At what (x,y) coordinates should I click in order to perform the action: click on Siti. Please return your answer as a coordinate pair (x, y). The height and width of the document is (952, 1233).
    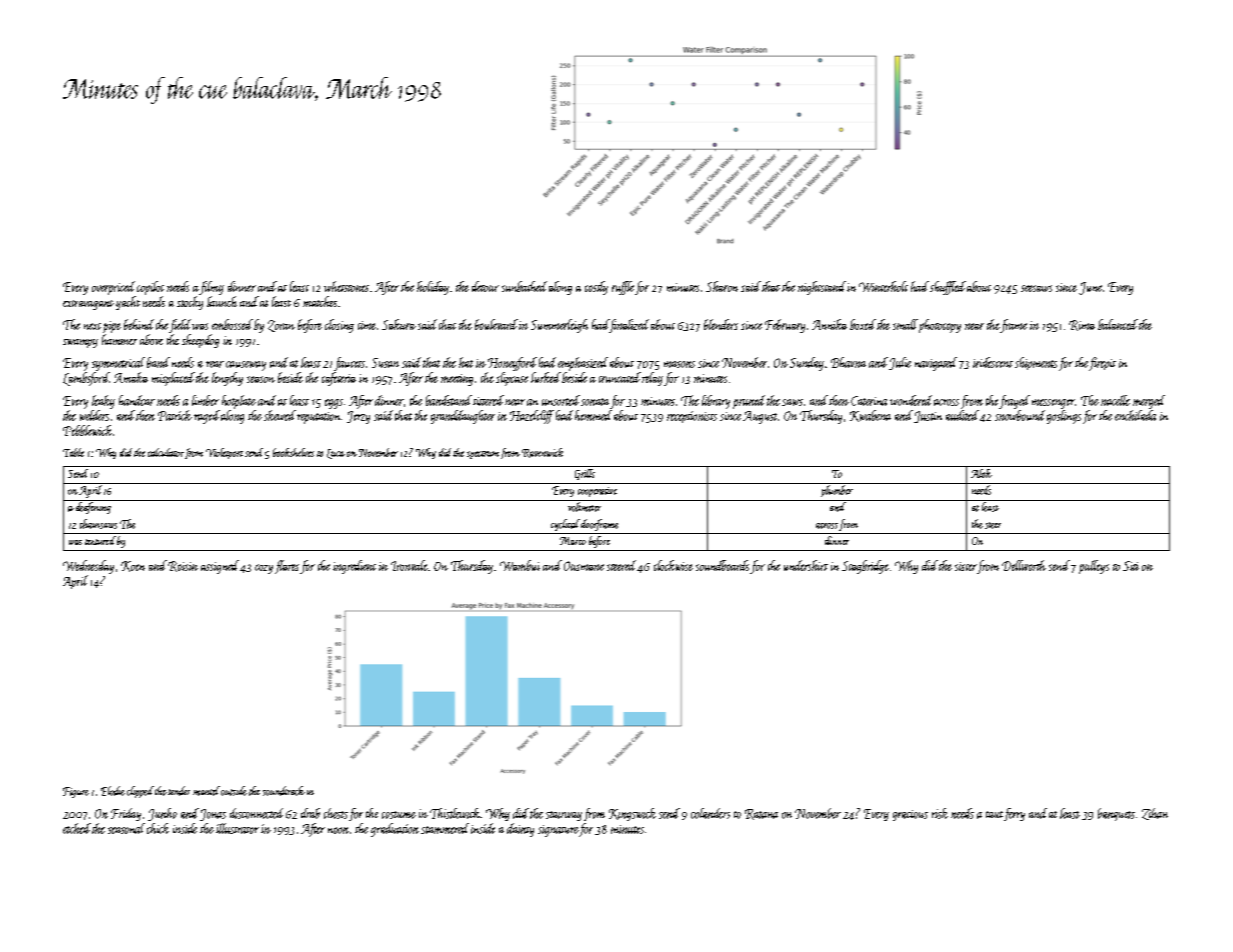
    Looking at the image, I should click on (1131, 566).
